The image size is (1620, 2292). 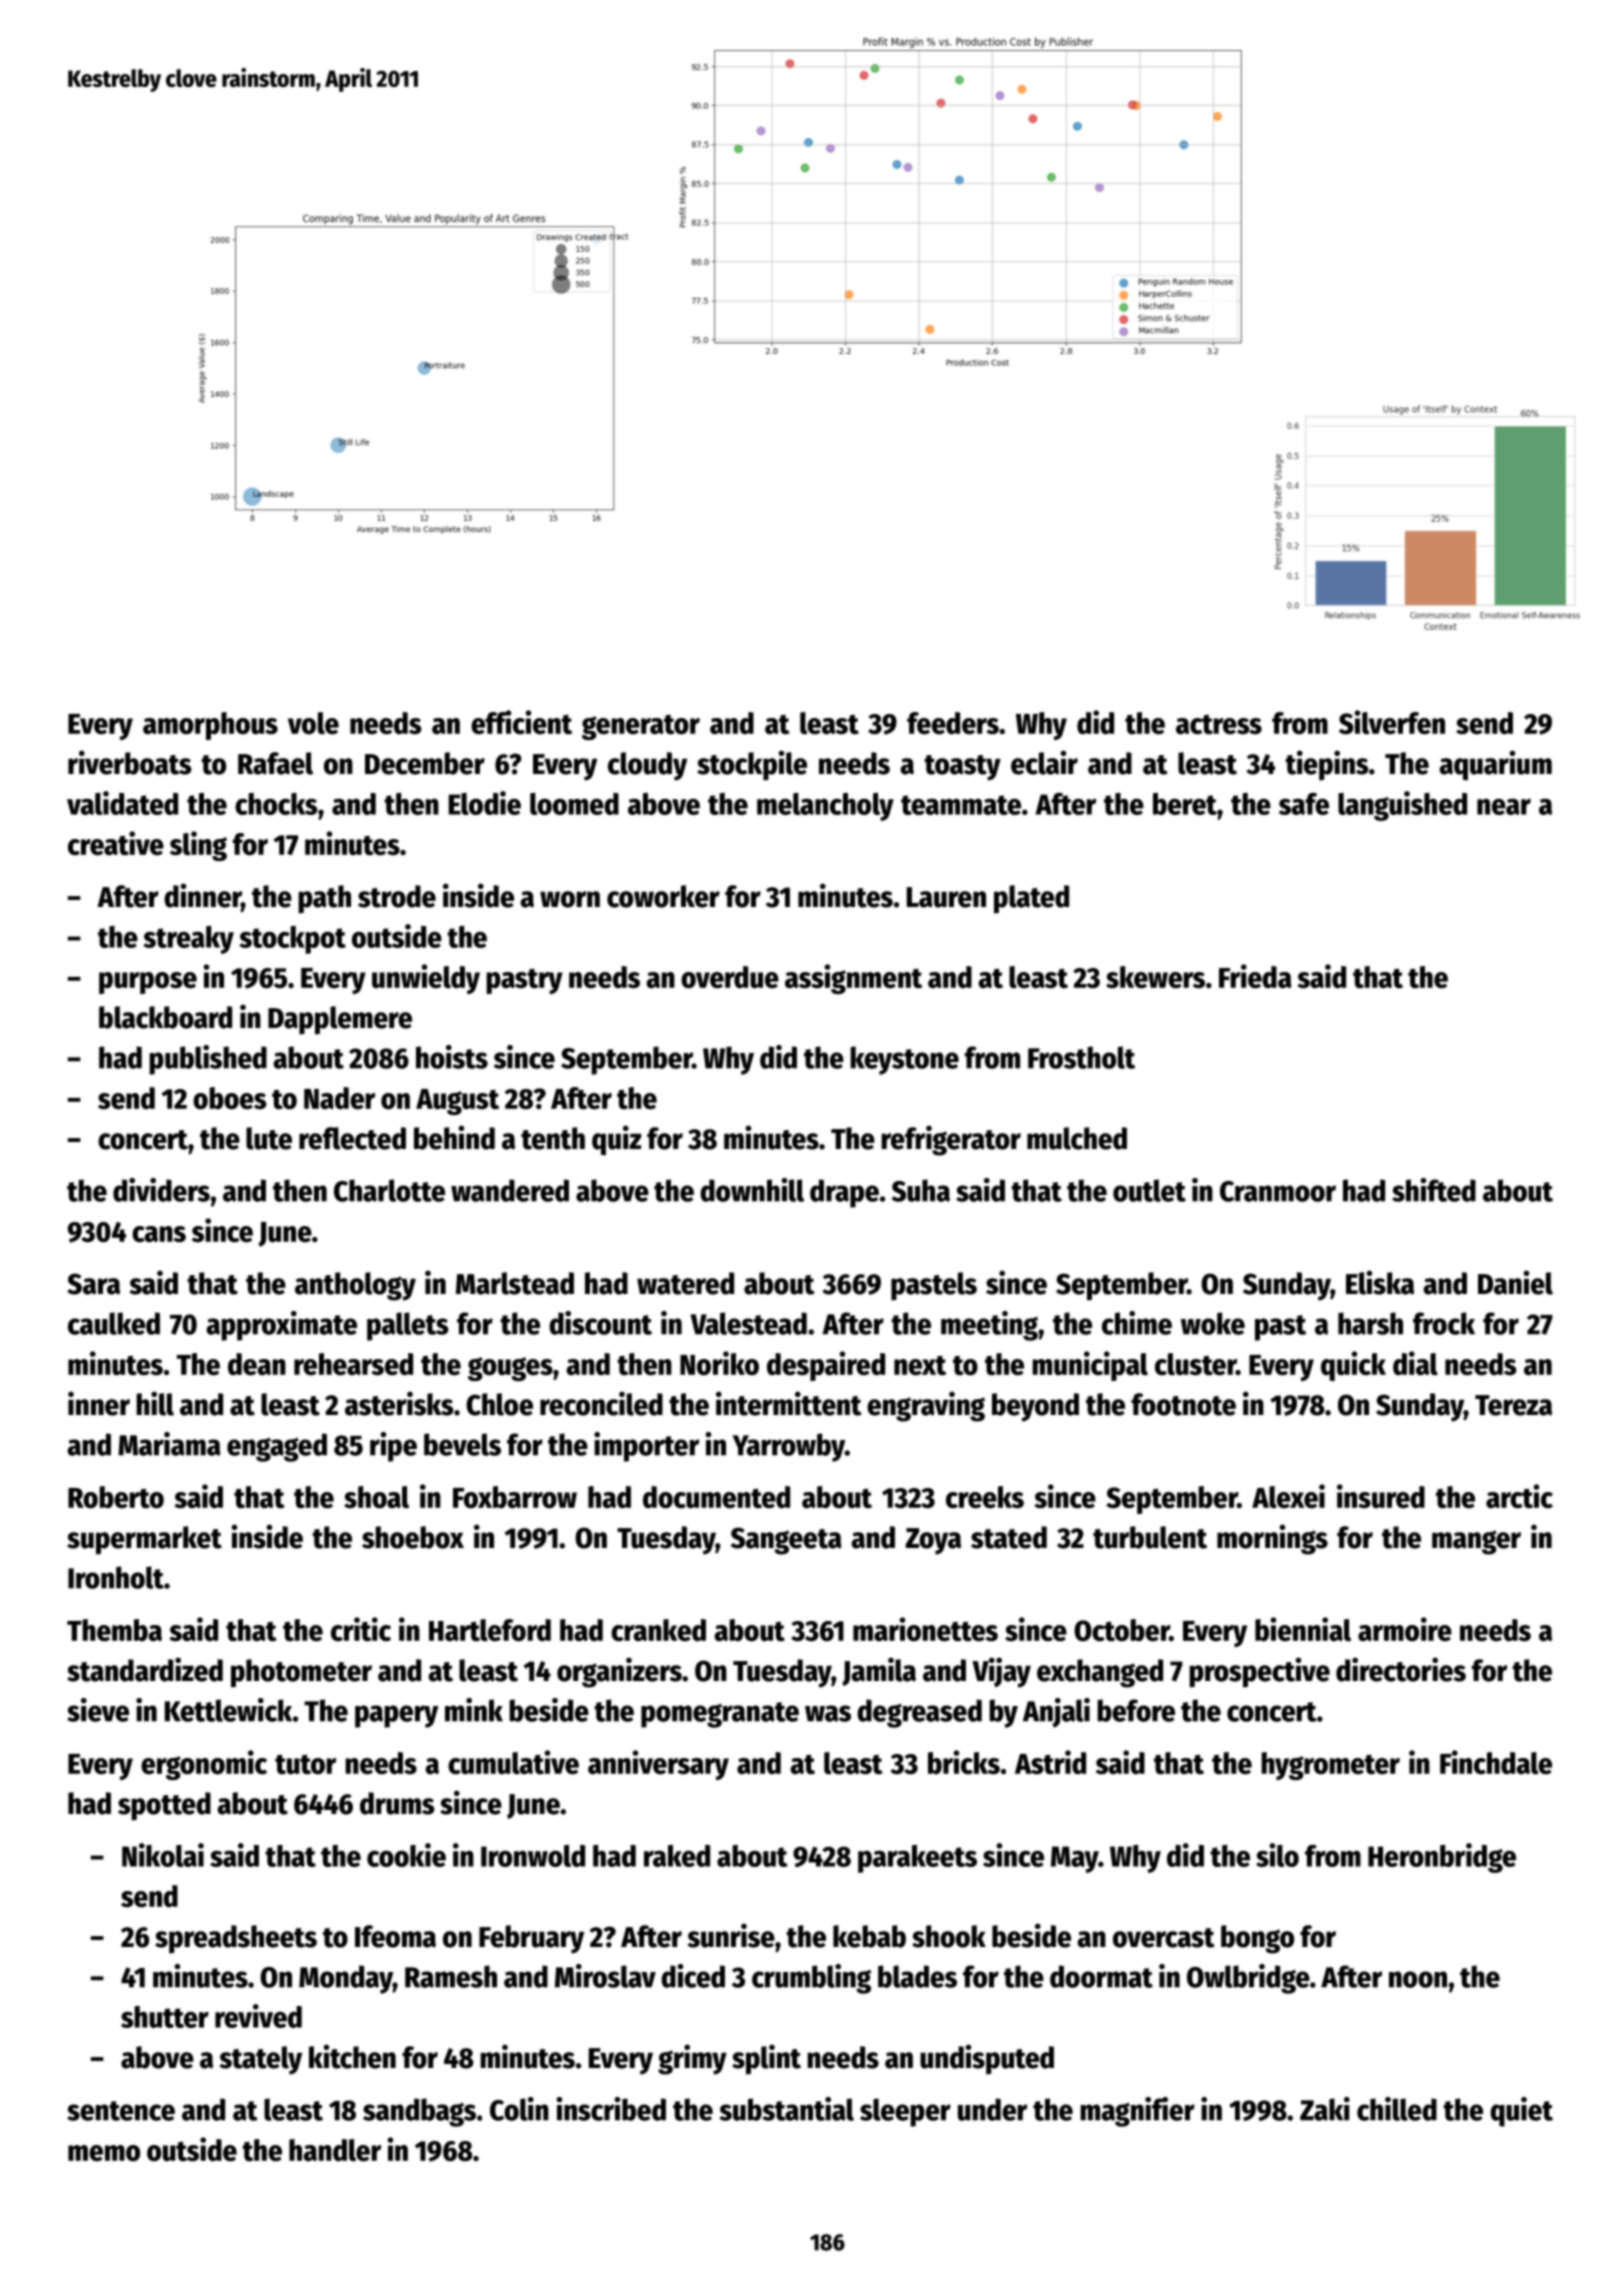 I want to click on shifted, so click(x=1434, y=1190).
